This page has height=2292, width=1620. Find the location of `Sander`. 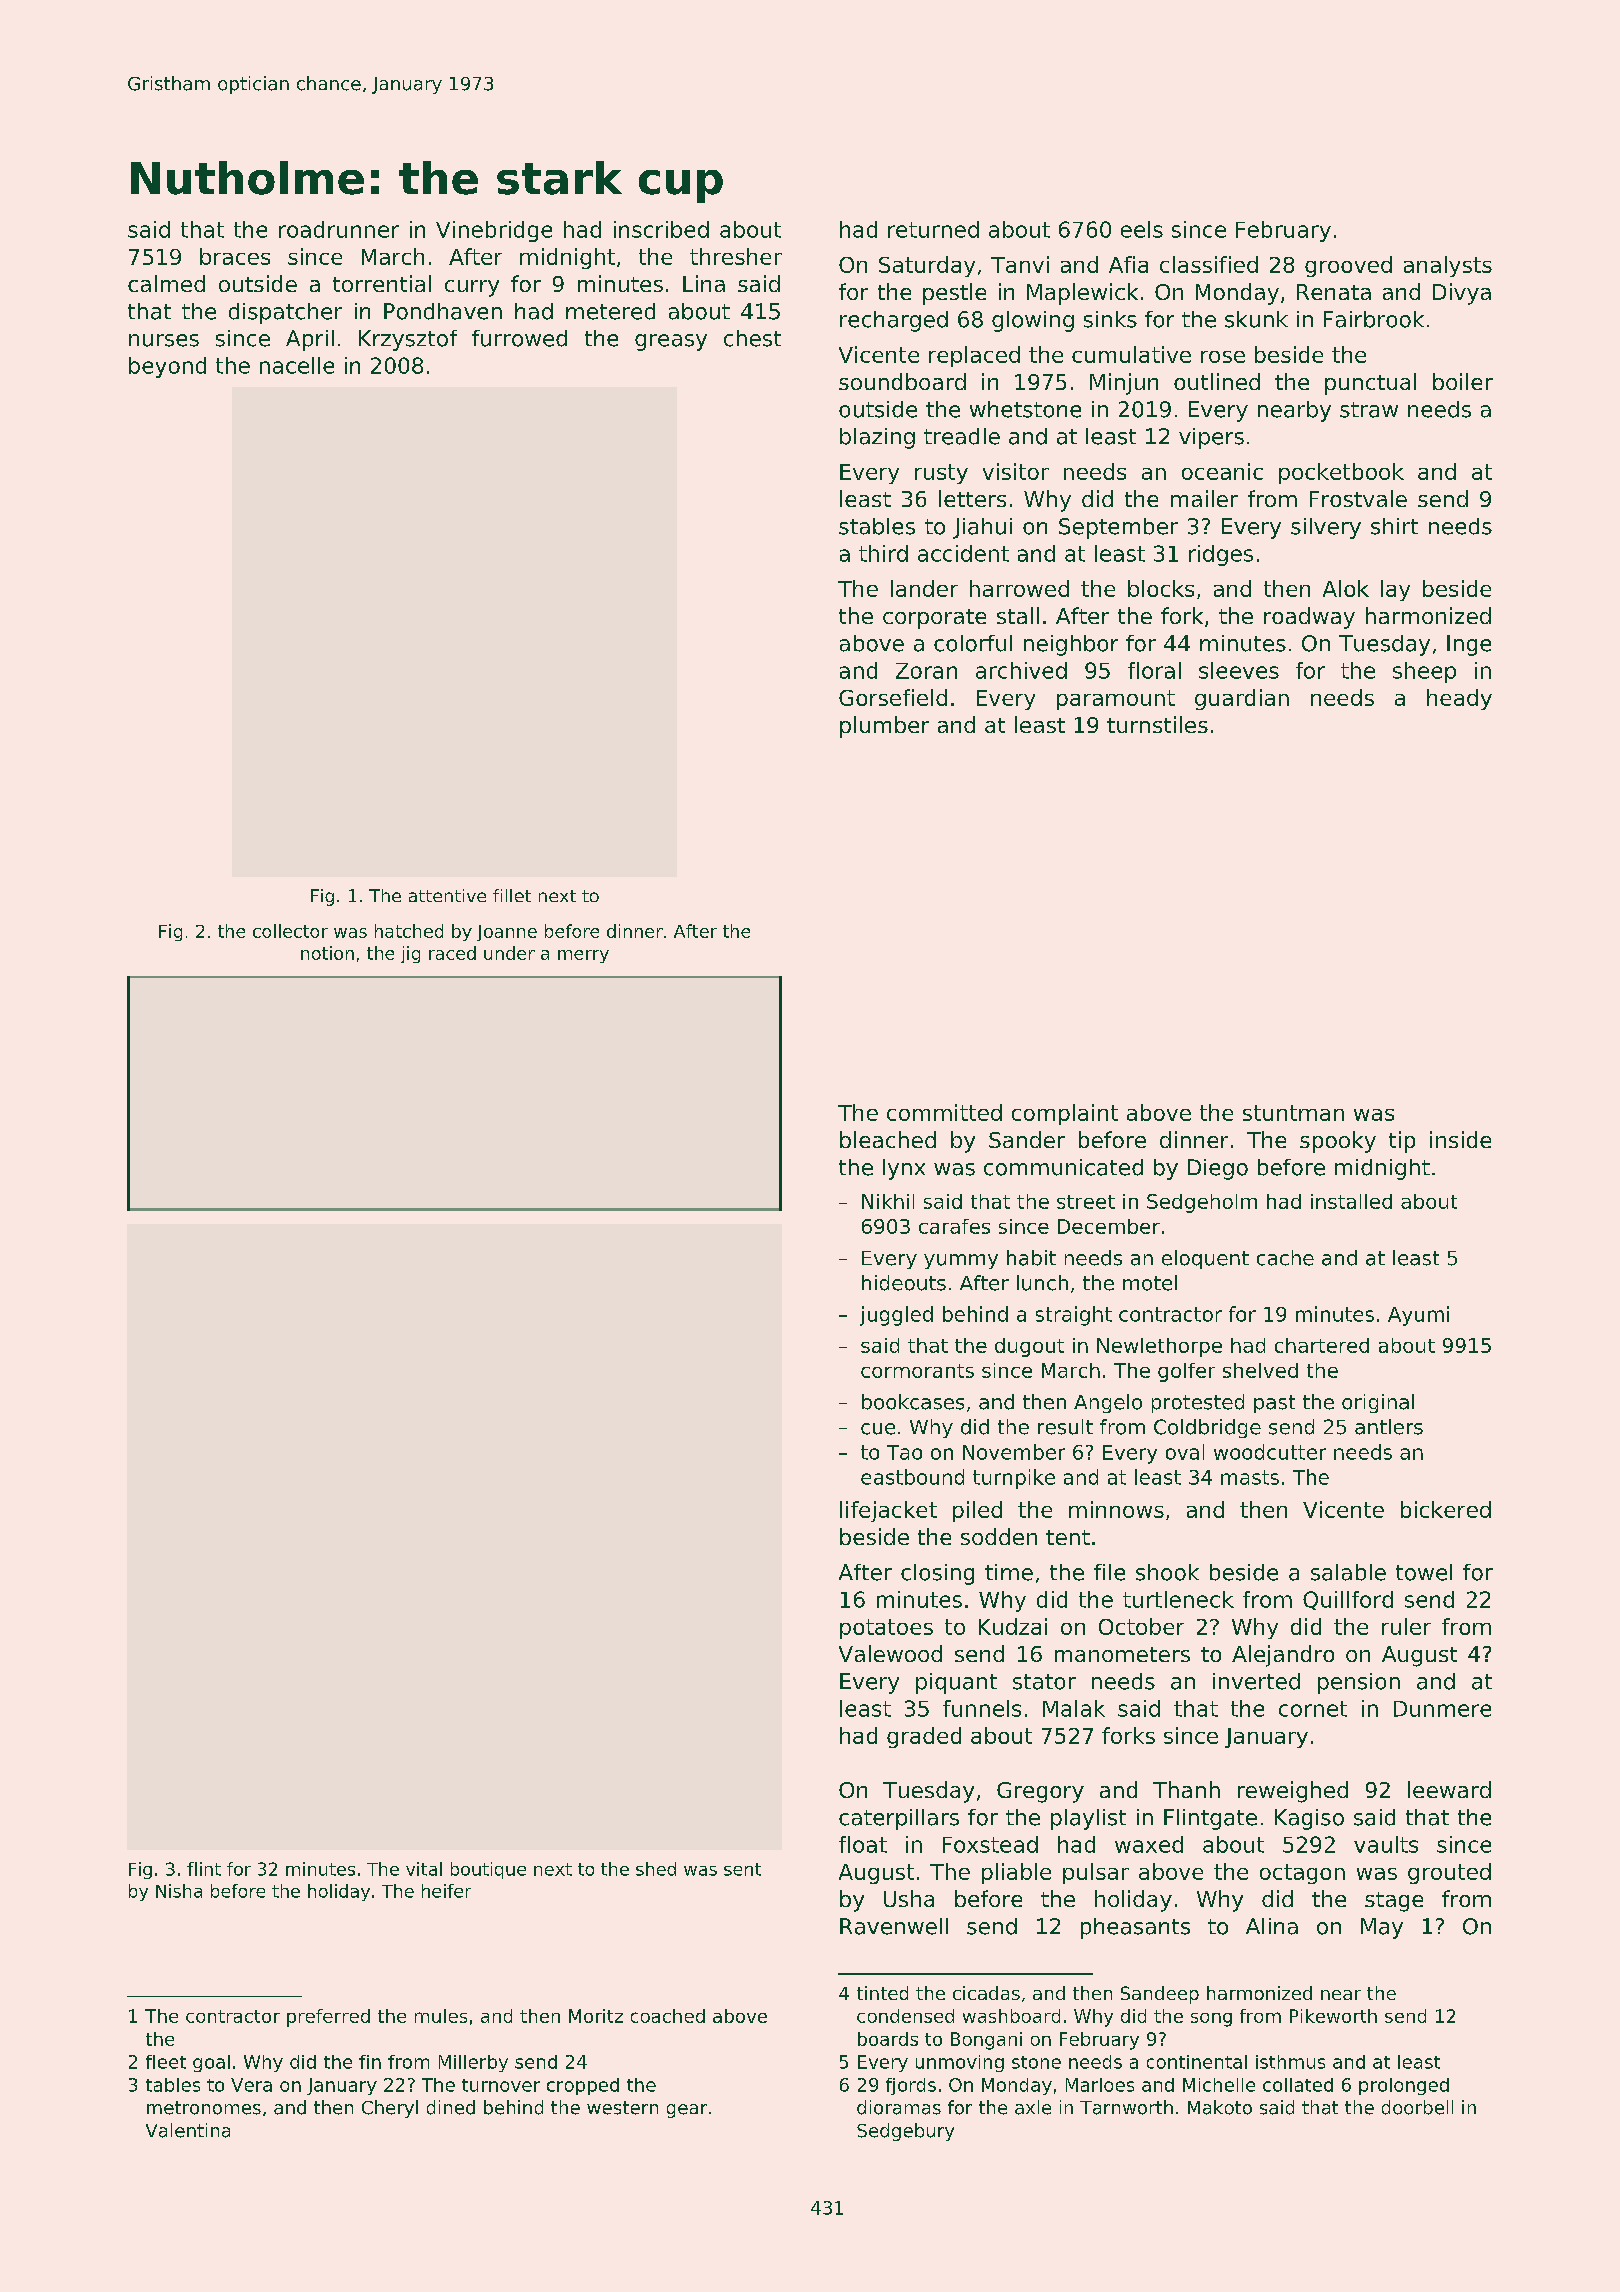

Sander is located at coordinates (1027, 1139).
